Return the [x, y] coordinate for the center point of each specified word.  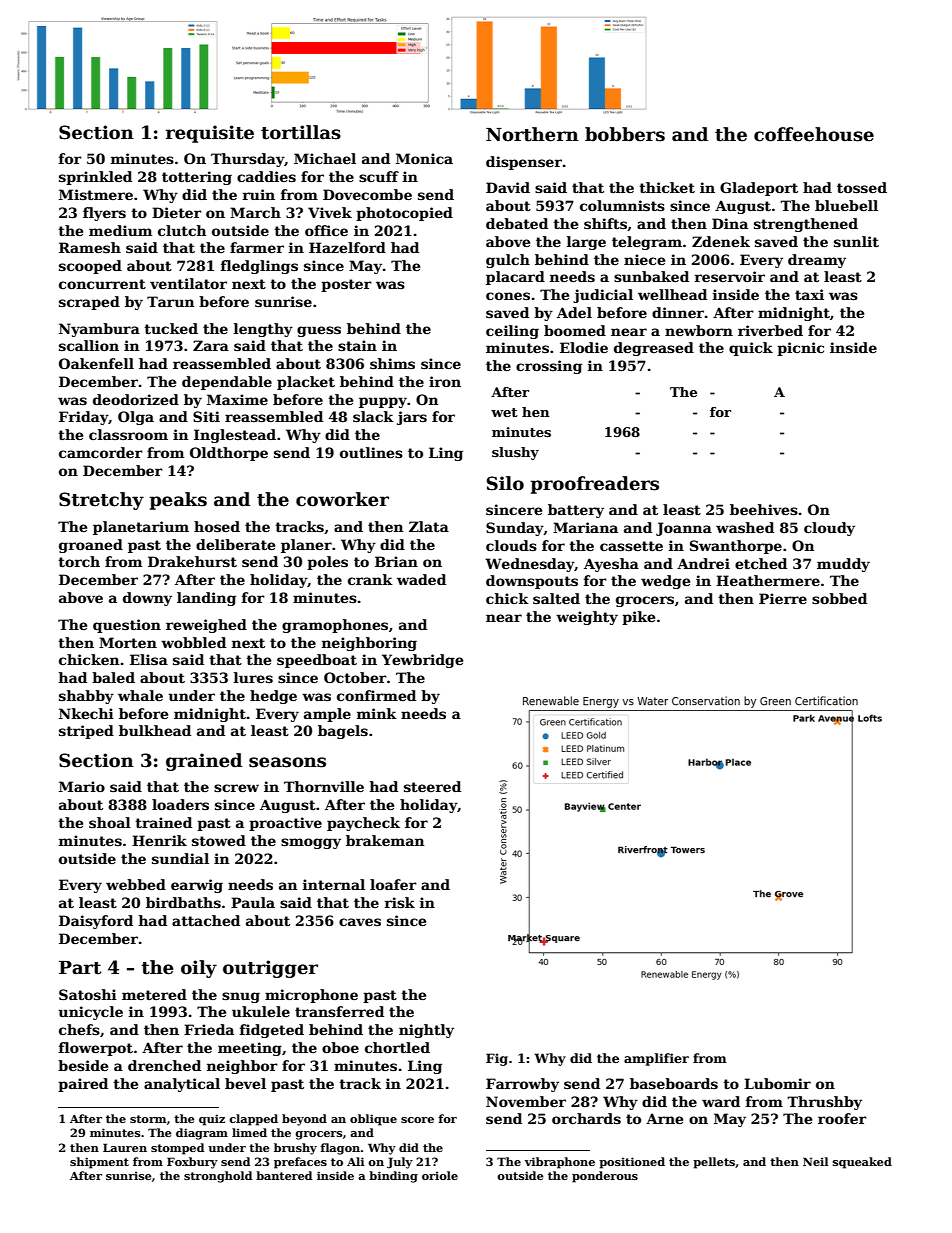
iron [445, 381]
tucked [171, 328]
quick [751, 349]
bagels [343, 732]
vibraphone [560, 1163]
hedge [273, 697]
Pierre [783, 598]
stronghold [218, 1177]
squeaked [862, 1163]
